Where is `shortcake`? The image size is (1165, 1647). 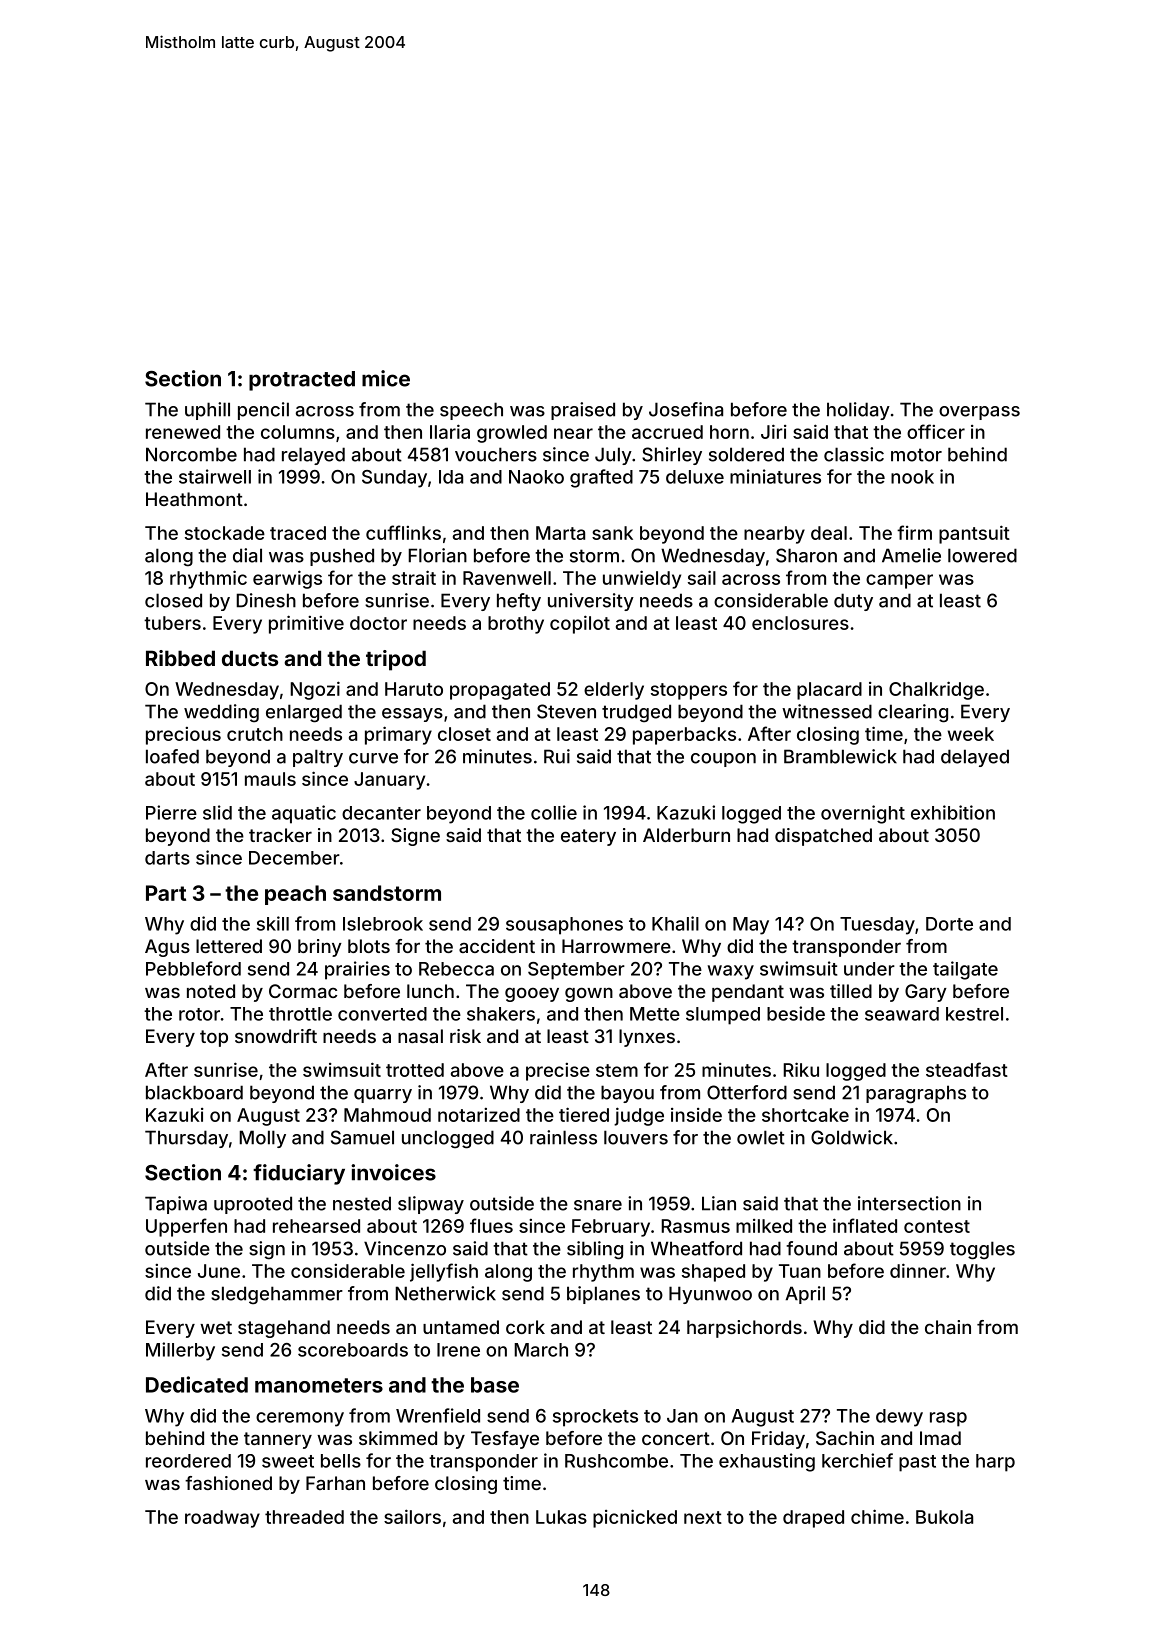
shortcake is located at coordinates (805, 1115).
